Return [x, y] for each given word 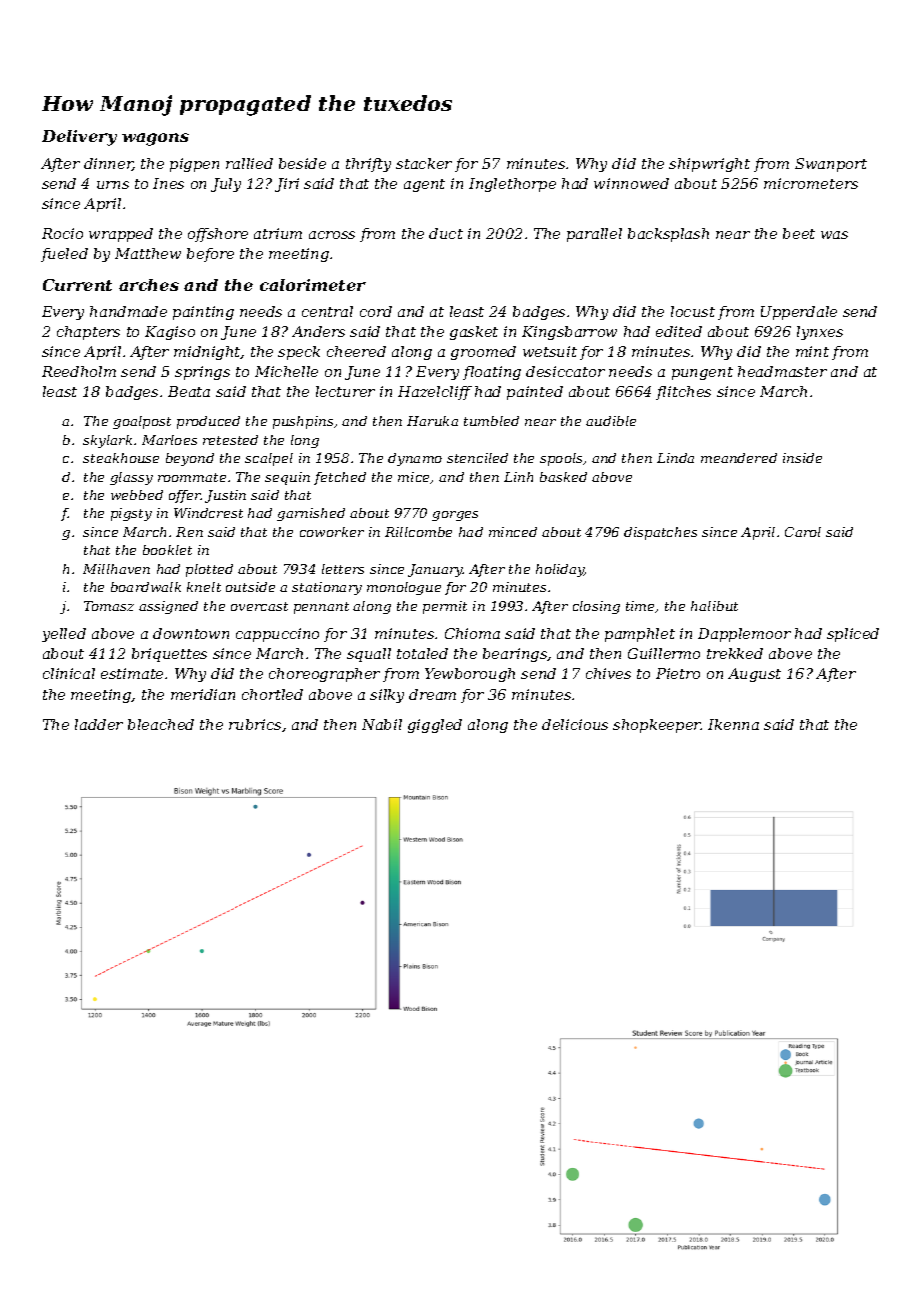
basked [563, 477]
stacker [424, 163]
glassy [131, 478]
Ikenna [733, 724]
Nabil [382, 724]
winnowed [631, 183]
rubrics [255, 724]
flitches [683, 393]
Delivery [79, 138]
